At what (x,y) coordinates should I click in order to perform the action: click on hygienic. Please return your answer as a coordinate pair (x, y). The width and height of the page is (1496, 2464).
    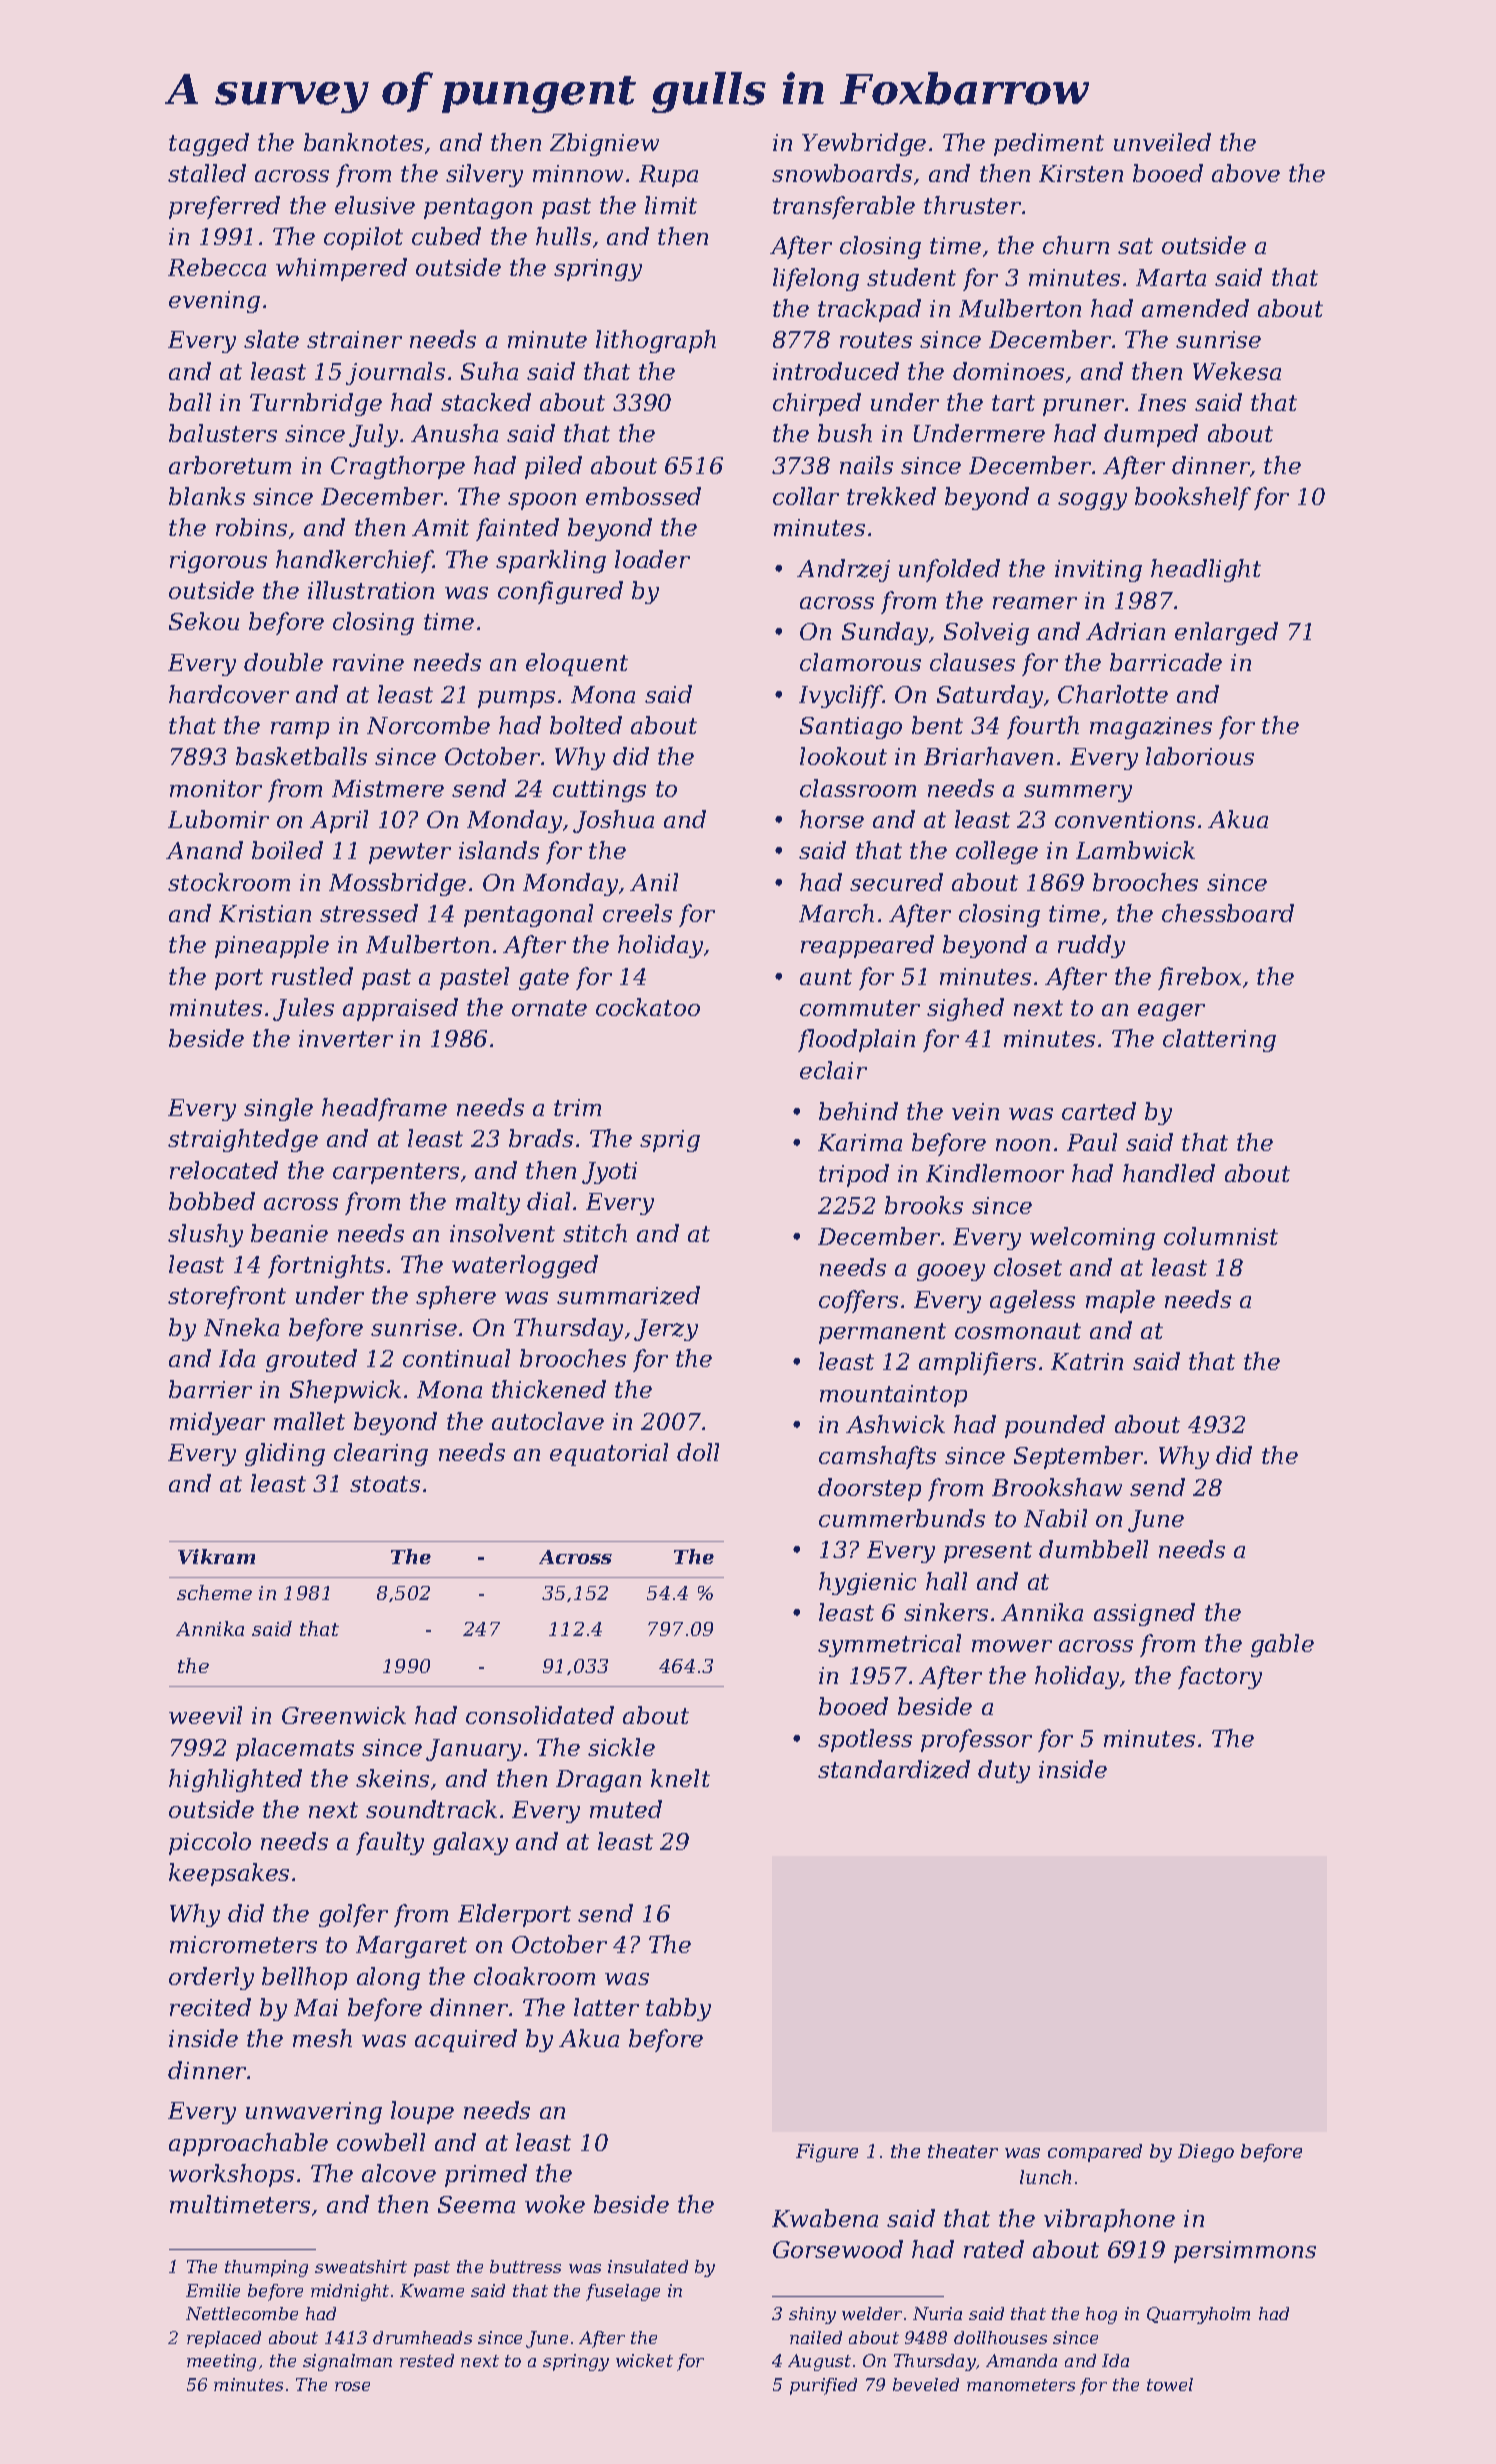
    Looking at the image, I should click on (867, 1583).
